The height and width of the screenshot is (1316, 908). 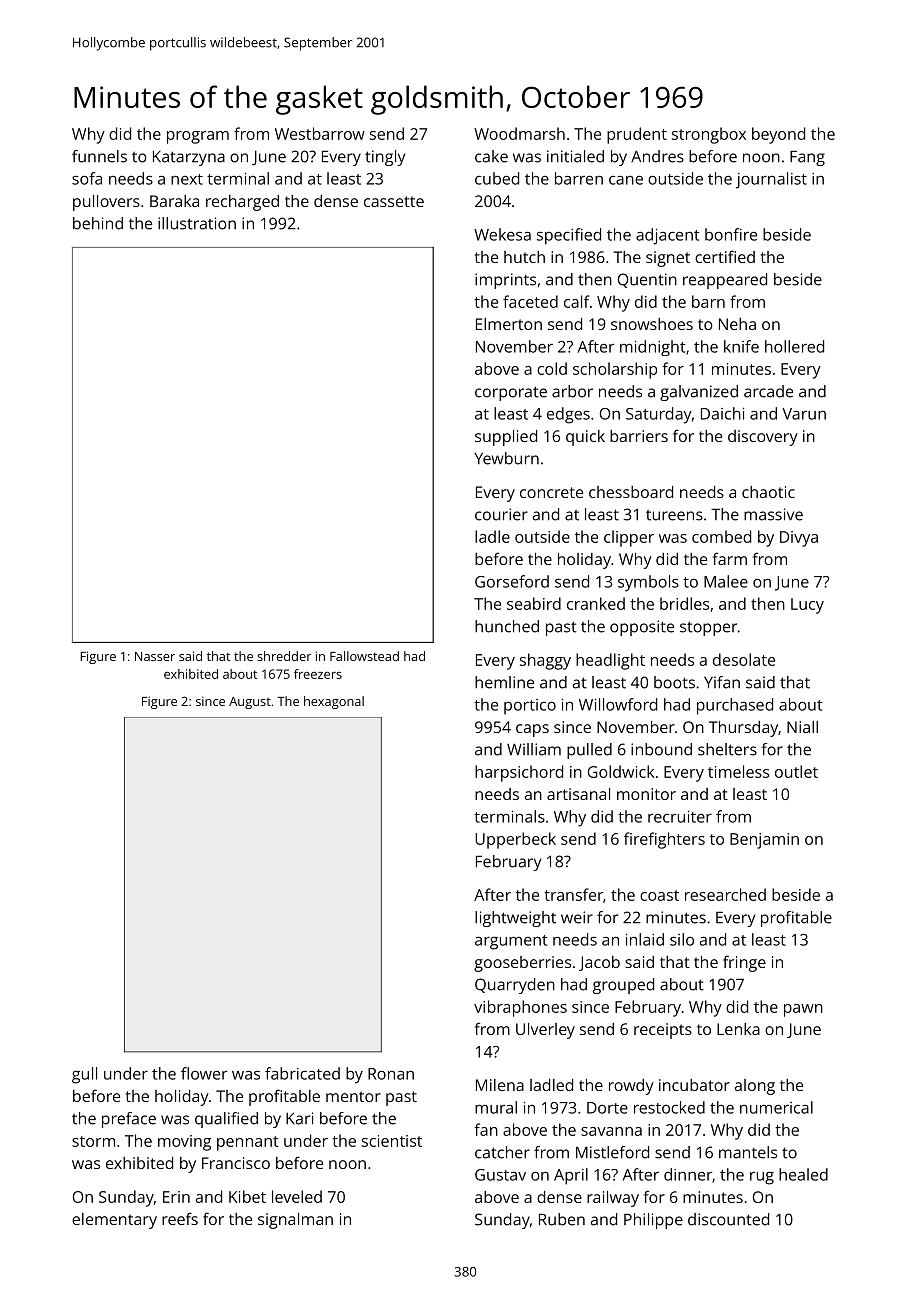 I want to click on August, so click(x=250, y=703).
